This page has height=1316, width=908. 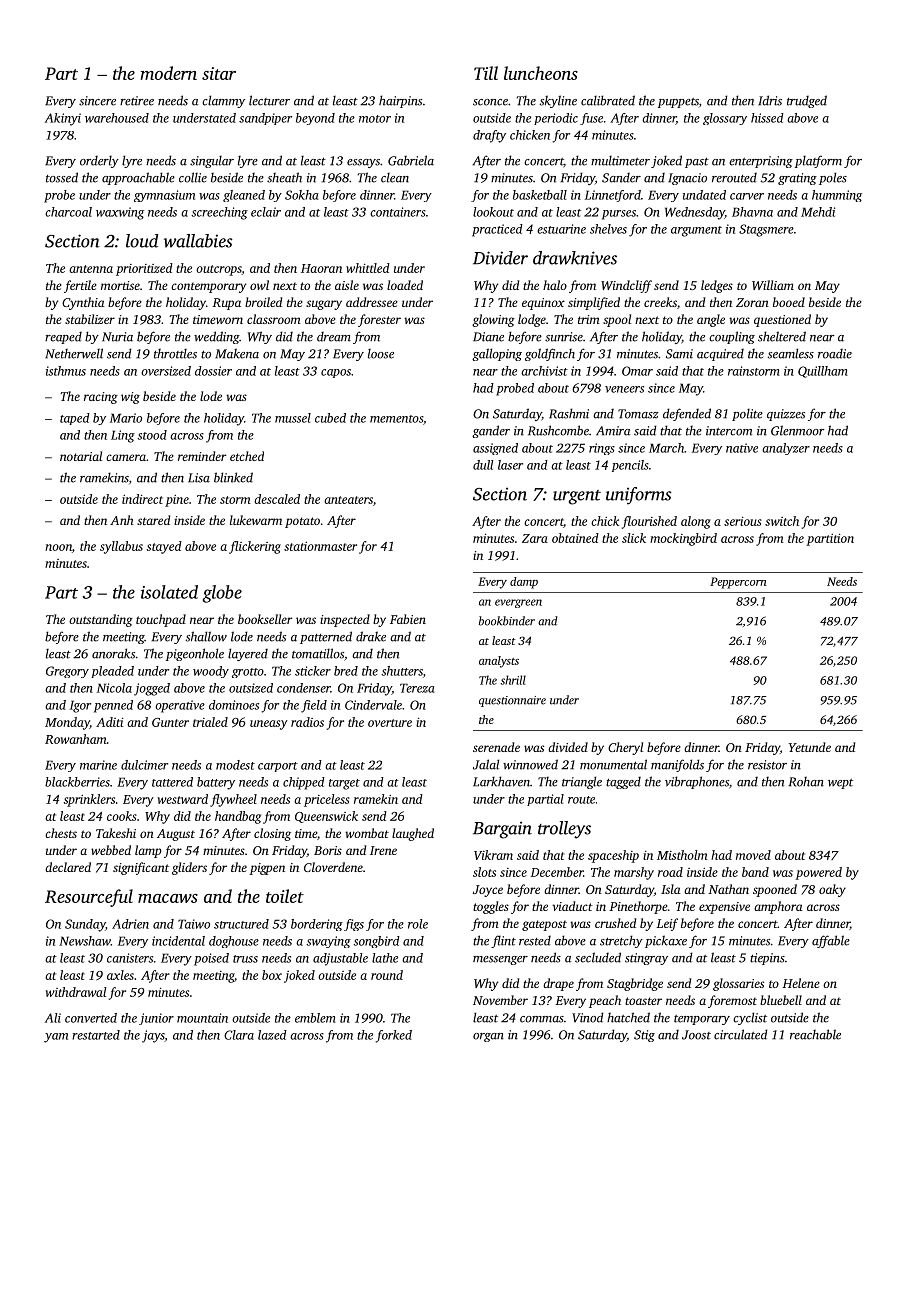 What do you see at coordinates (63, 337) in the page?
I see `reaped` at bounding box center [63, 337].
